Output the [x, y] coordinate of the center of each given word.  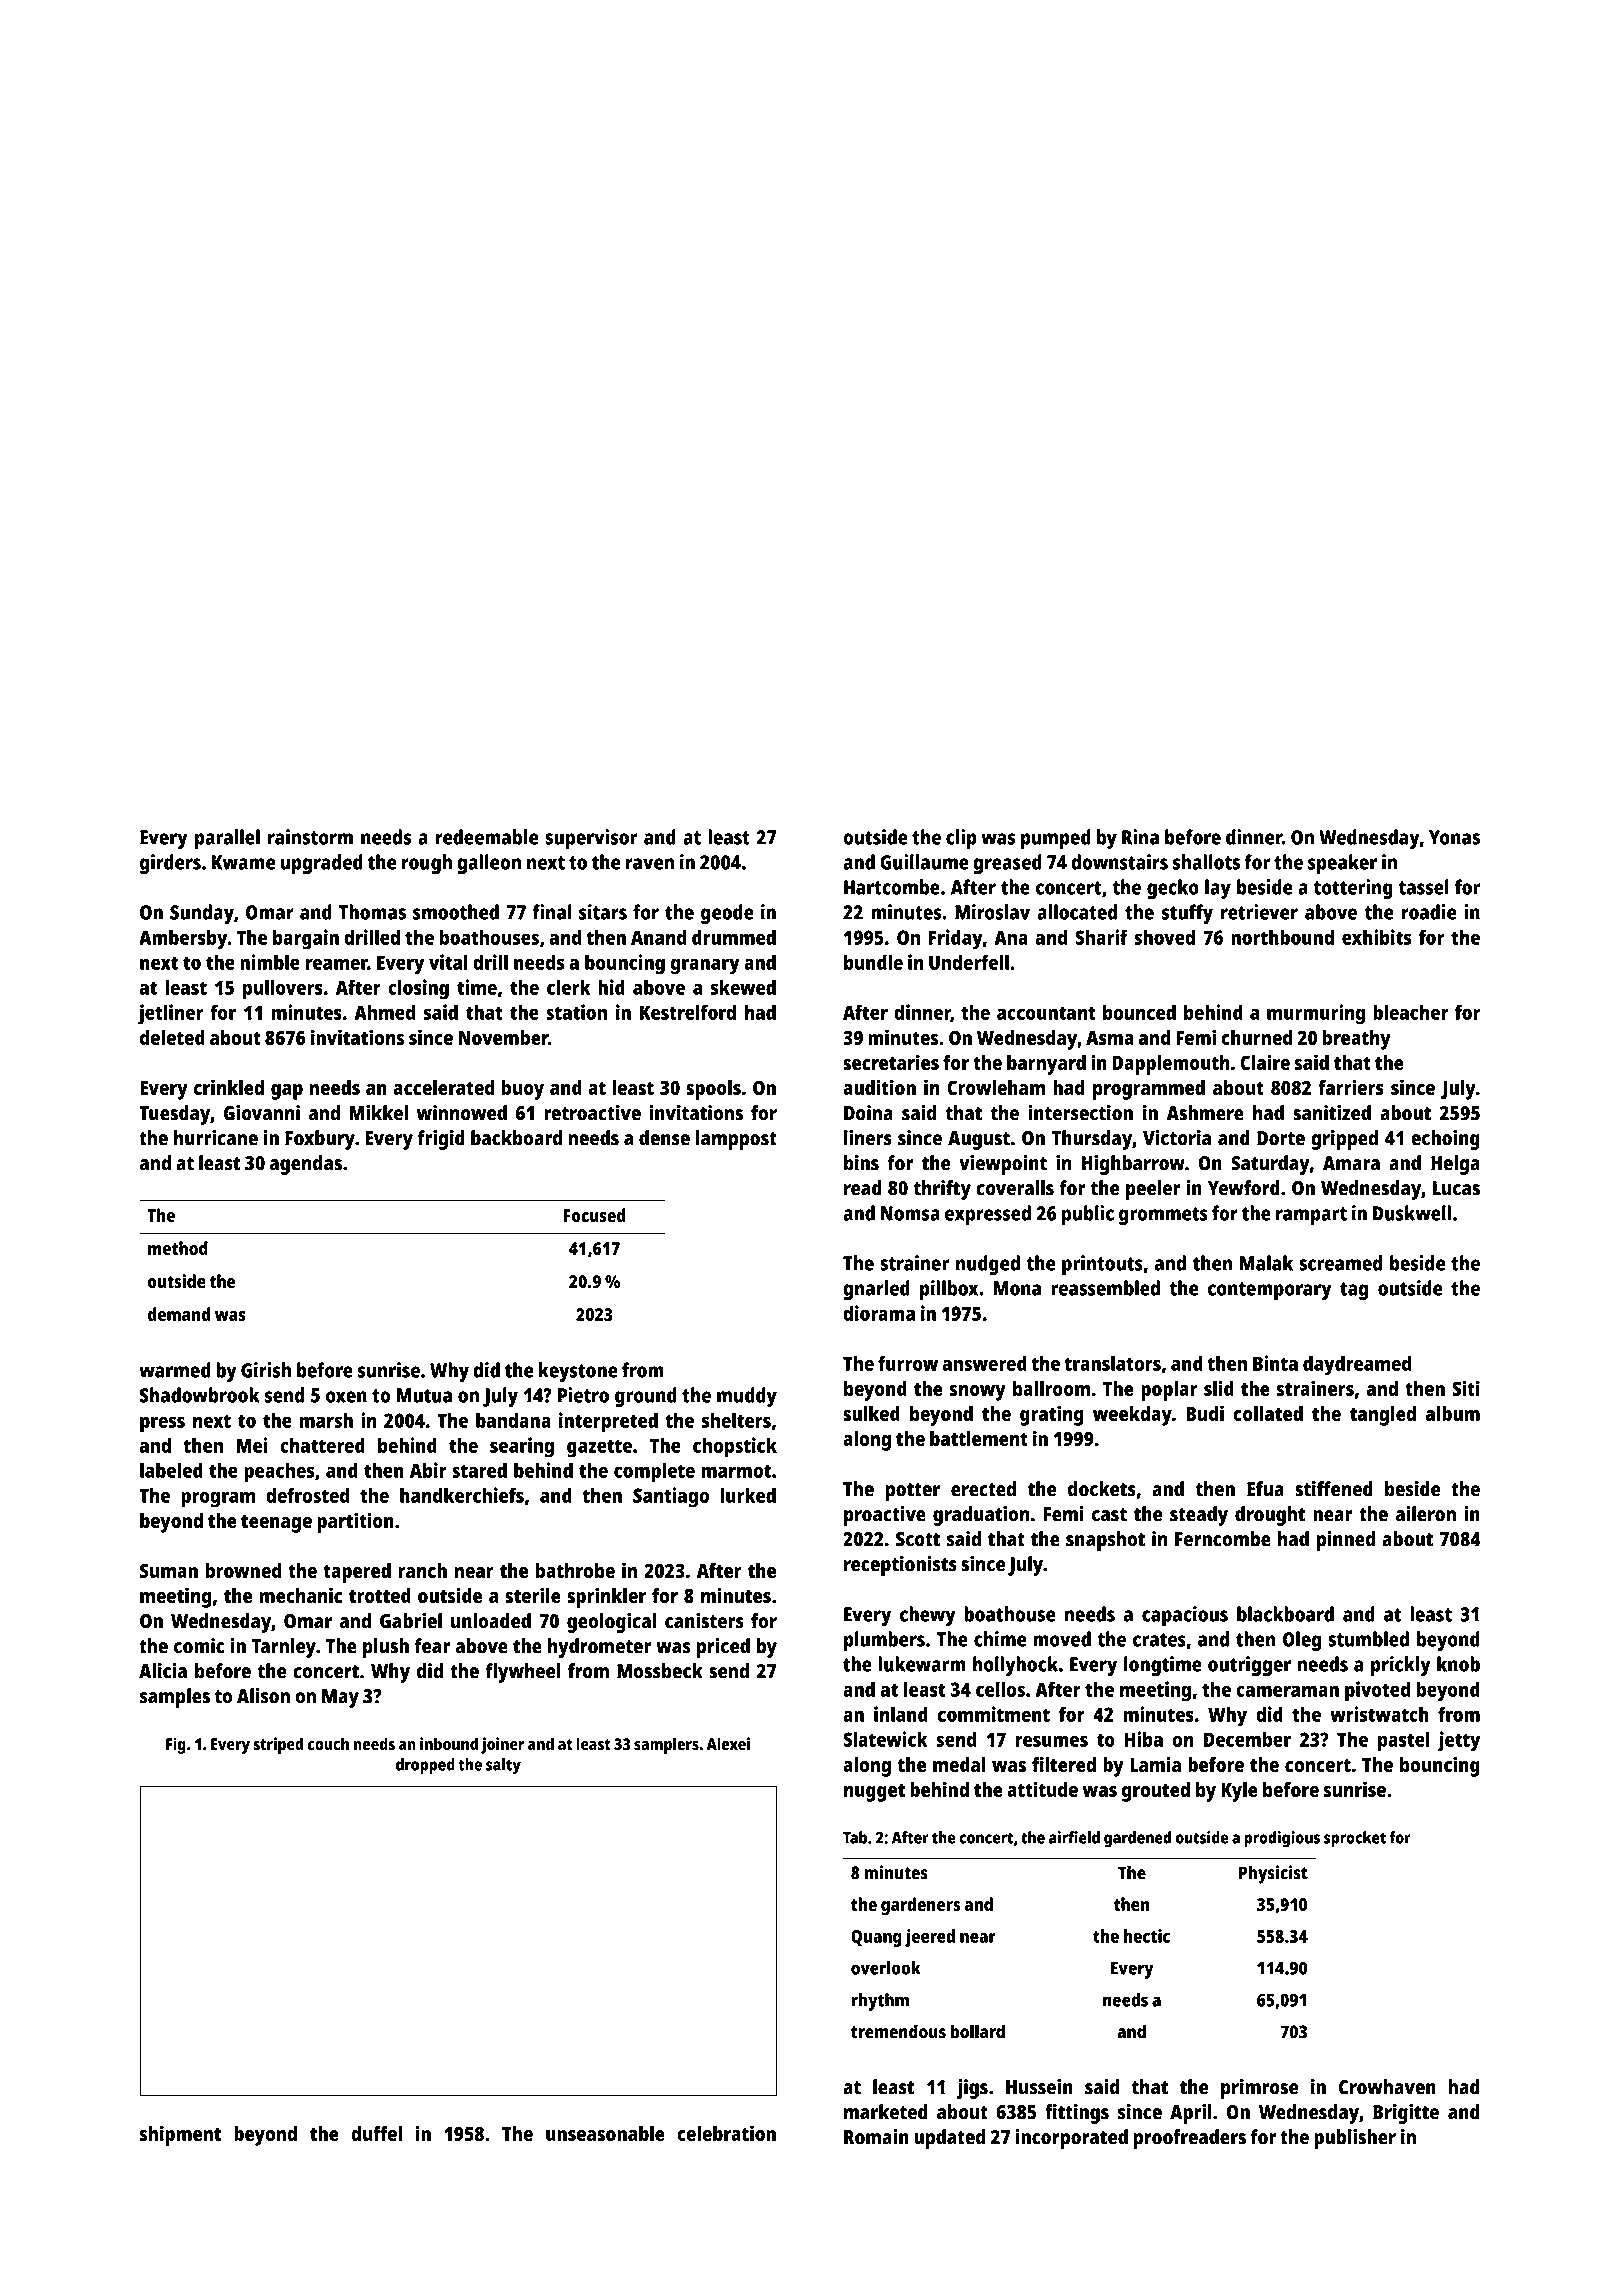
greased [1007, 864]
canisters [704, 1621]
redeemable [487, 837]
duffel [376, 2133]
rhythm [880, 2002]
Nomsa [910, 1213]
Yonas [1454, 837]
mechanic [301, 1595]
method [178, 1248]
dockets [1102, 1489]
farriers [1351, 1087]
